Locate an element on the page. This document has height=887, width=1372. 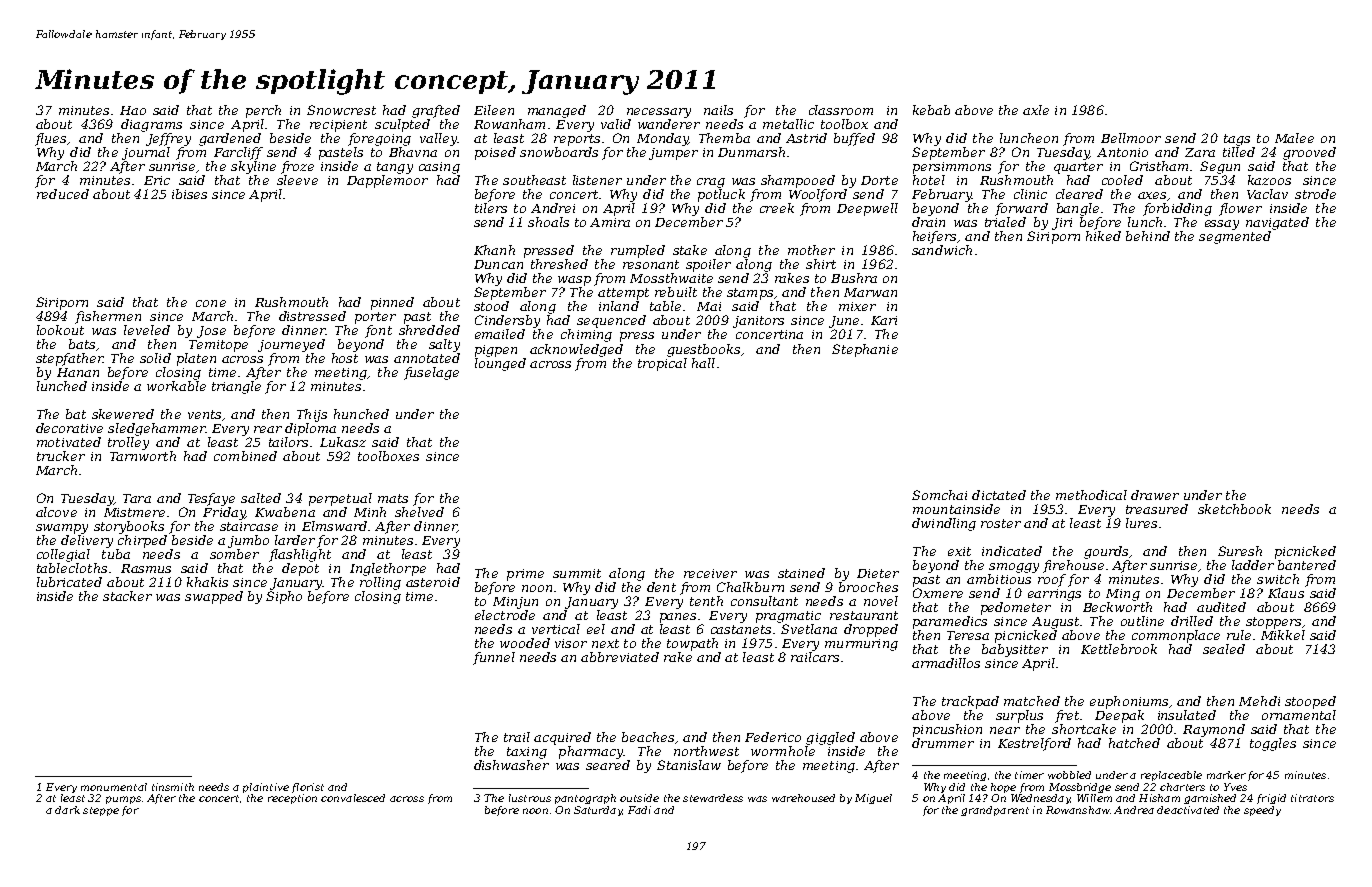
lounged is located at coordinates (500, 364).
